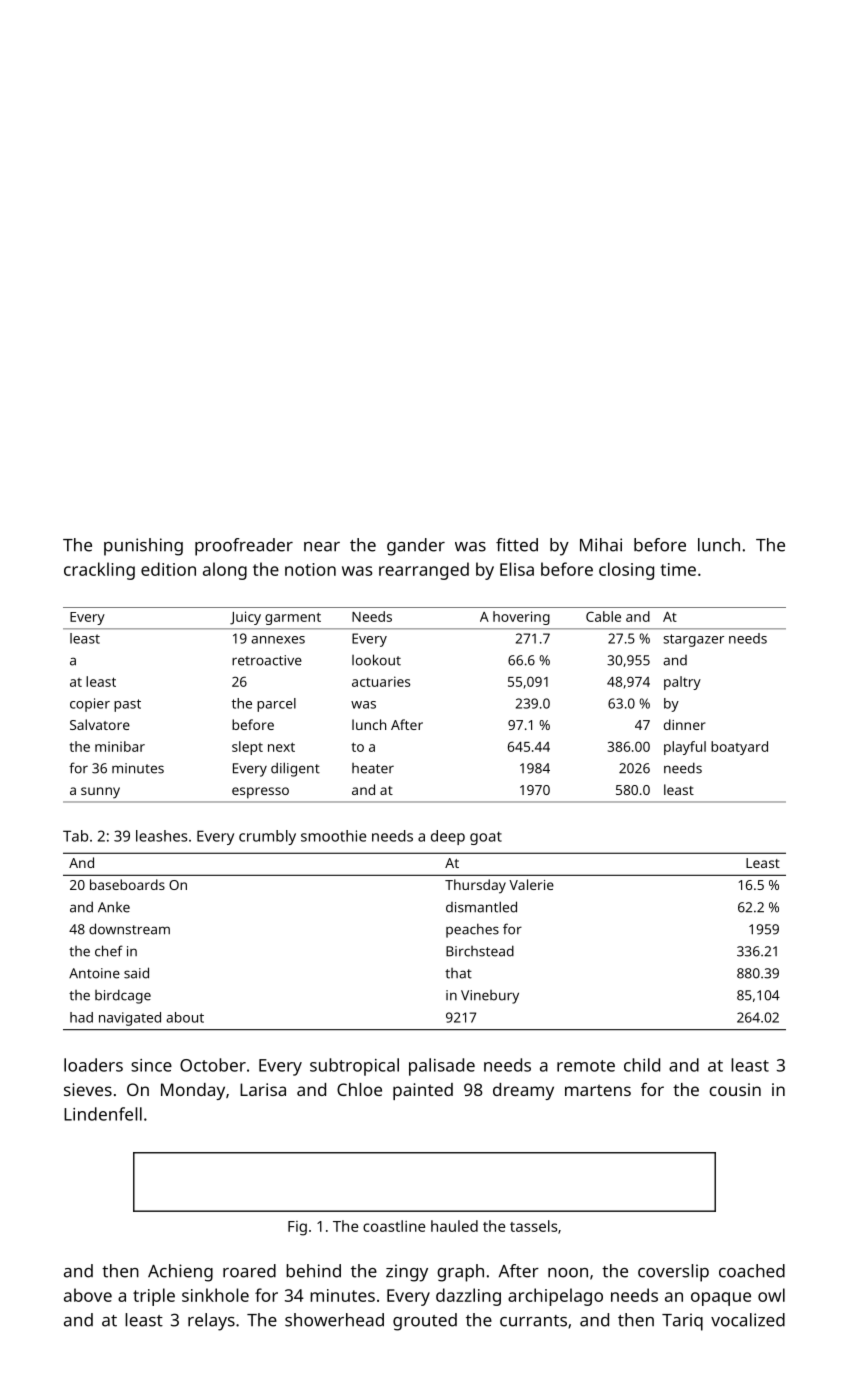 The width and height of the page is (849, 1400). I want to click on painted, so click(423, 1091).
